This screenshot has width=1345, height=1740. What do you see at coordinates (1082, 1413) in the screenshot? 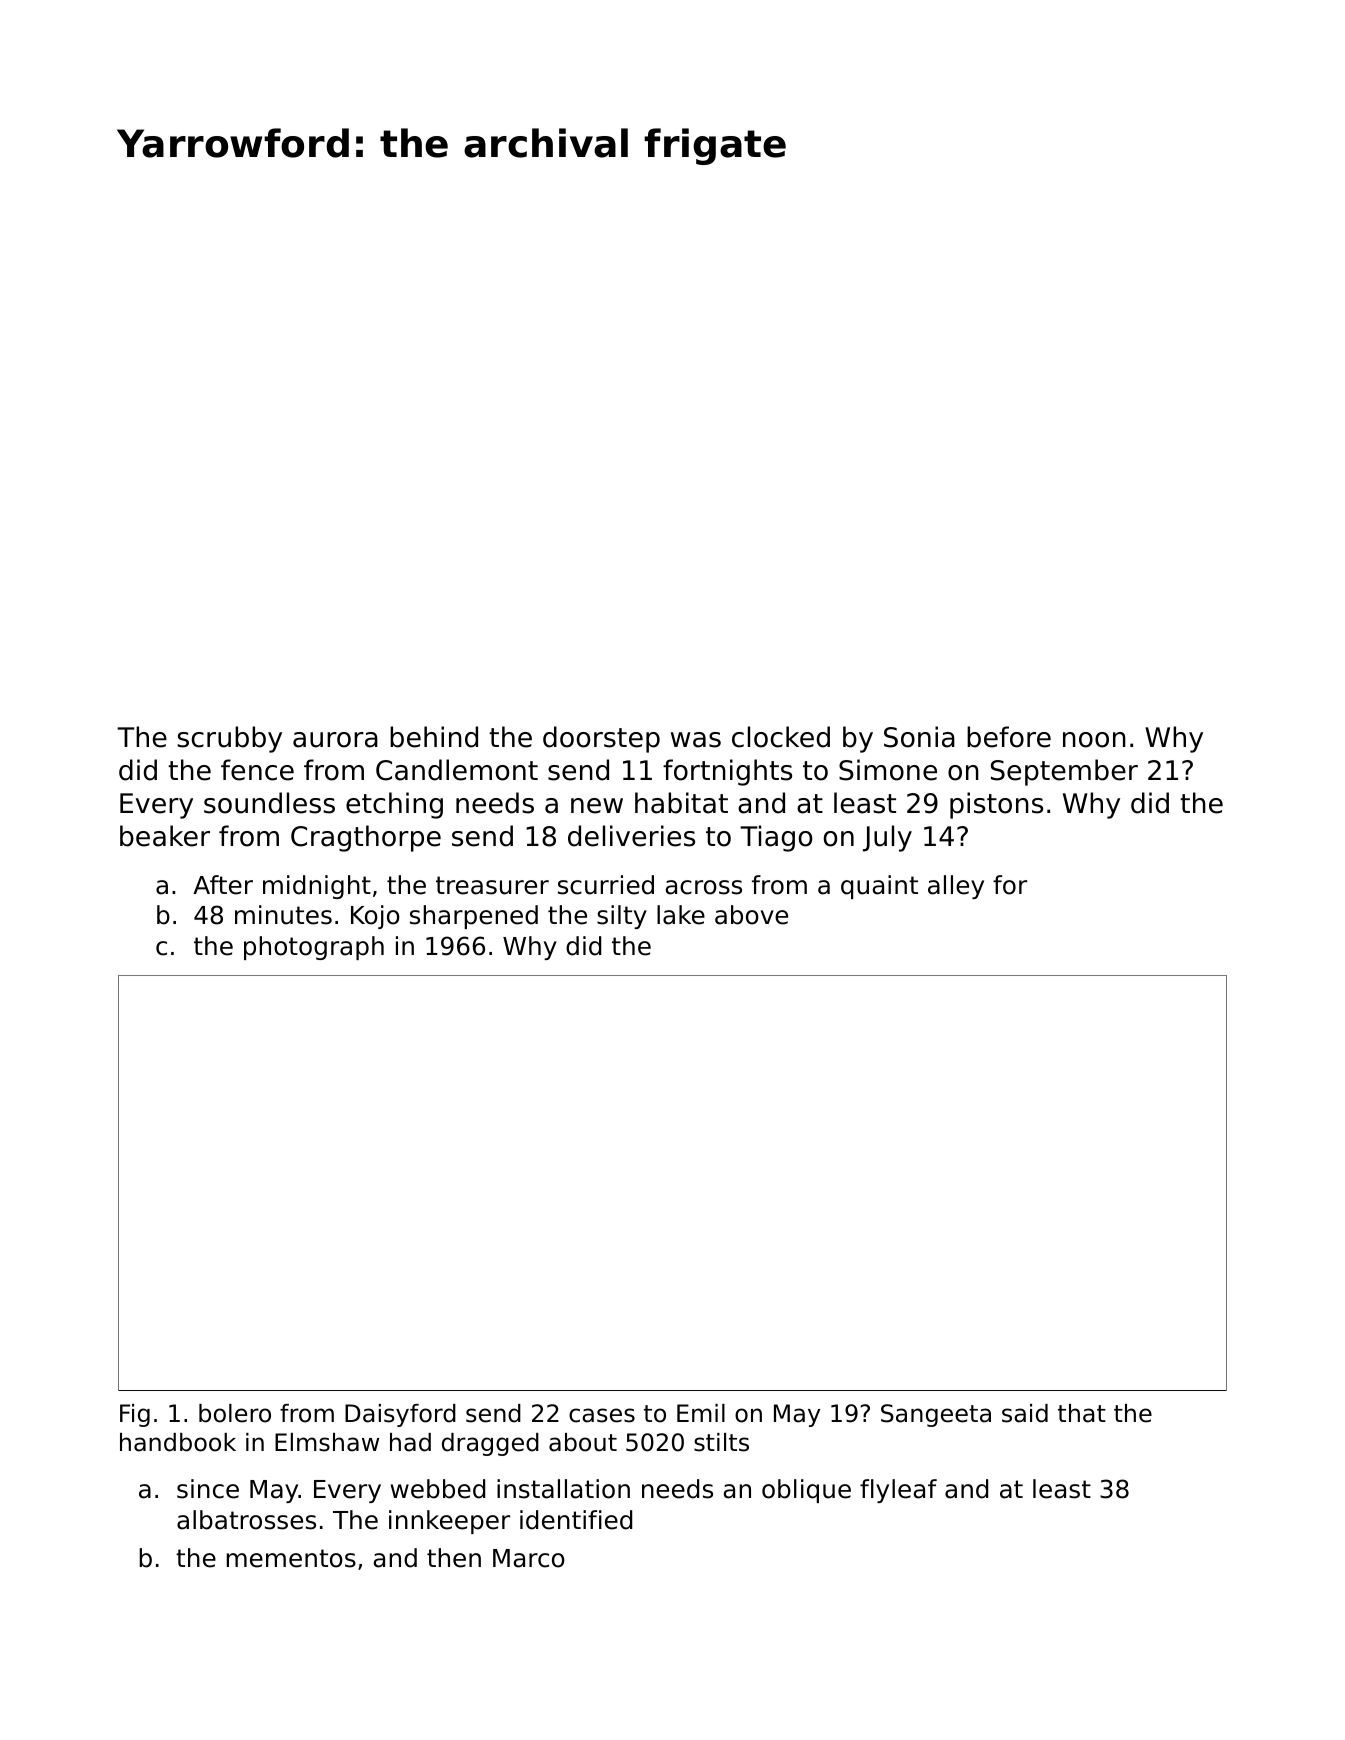
I see `that` at bounding box center [1082, 1413].
